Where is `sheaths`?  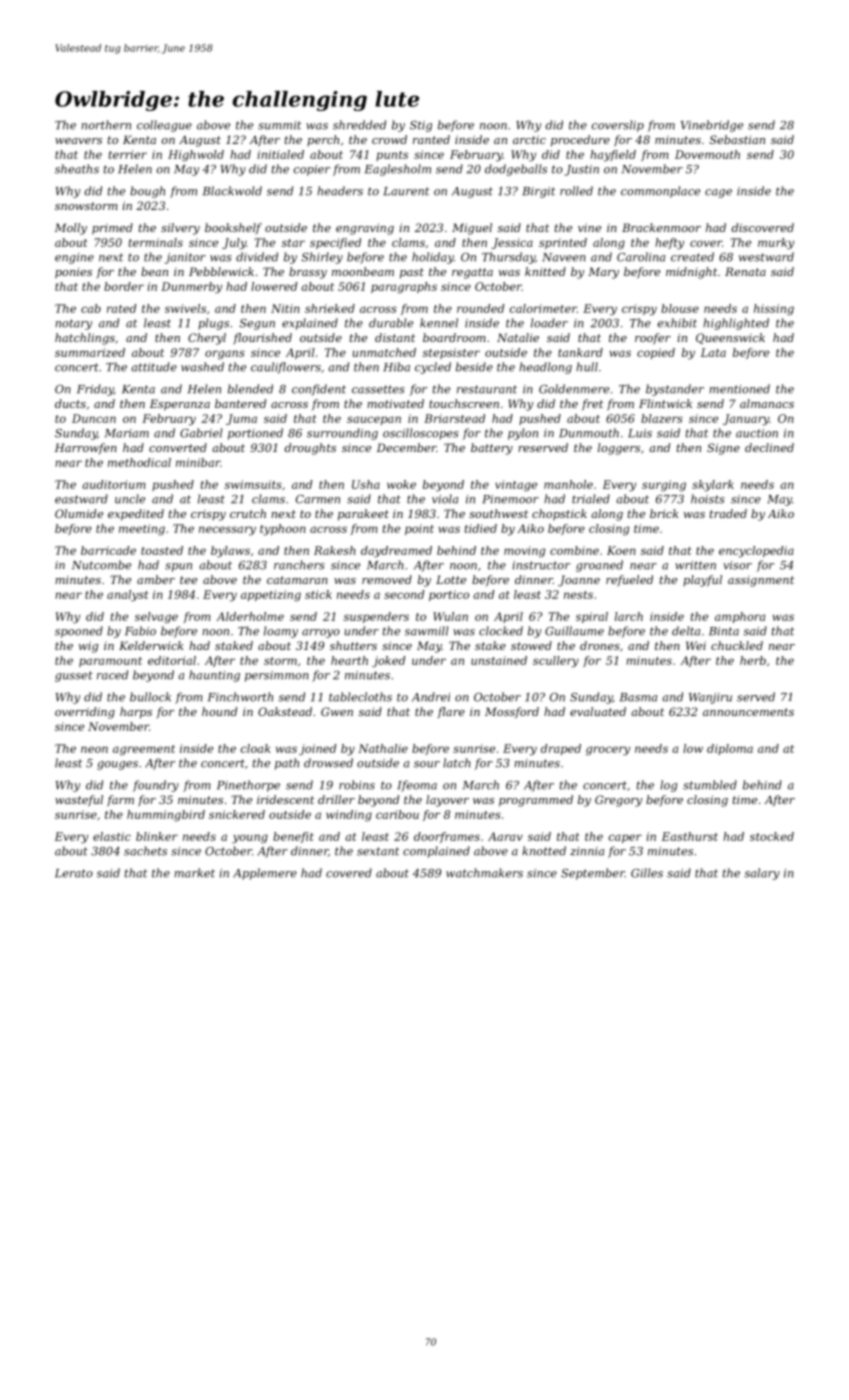 sheaths is located at coordinates (77, 169).
